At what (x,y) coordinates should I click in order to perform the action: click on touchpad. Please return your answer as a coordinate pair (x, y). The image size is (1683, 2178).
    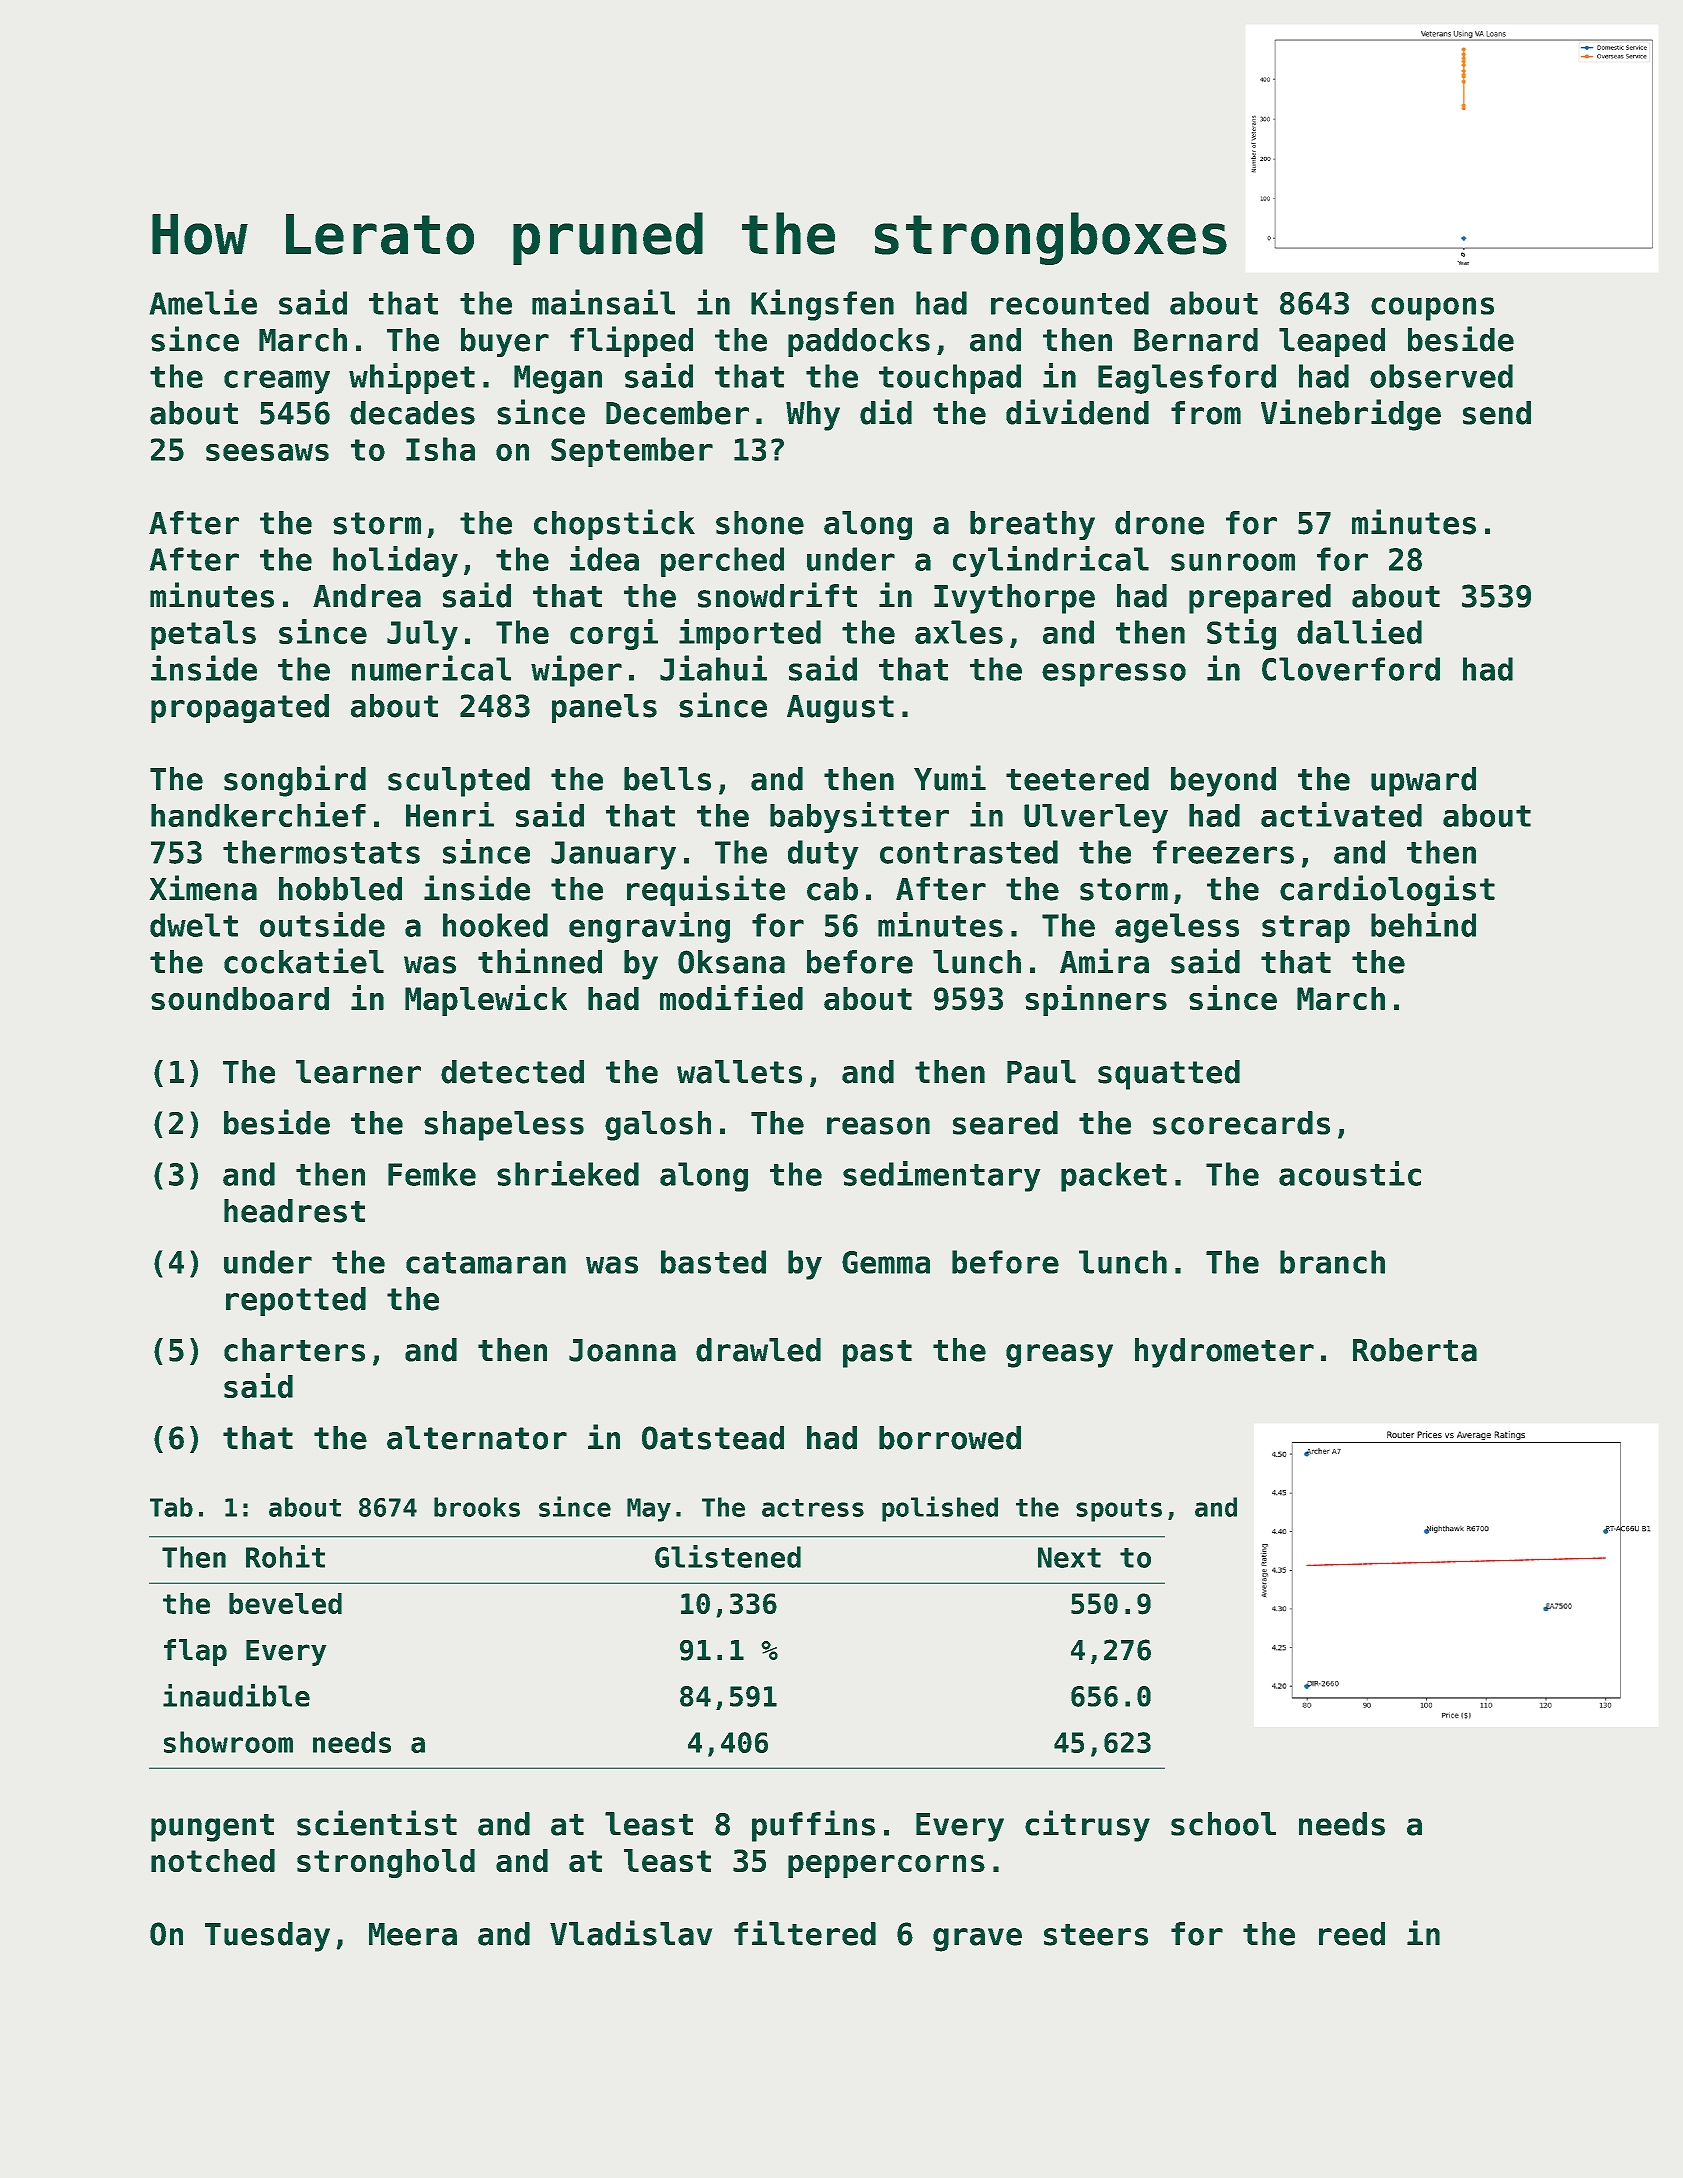
    Looking at the image, I should click on (950, 379).
